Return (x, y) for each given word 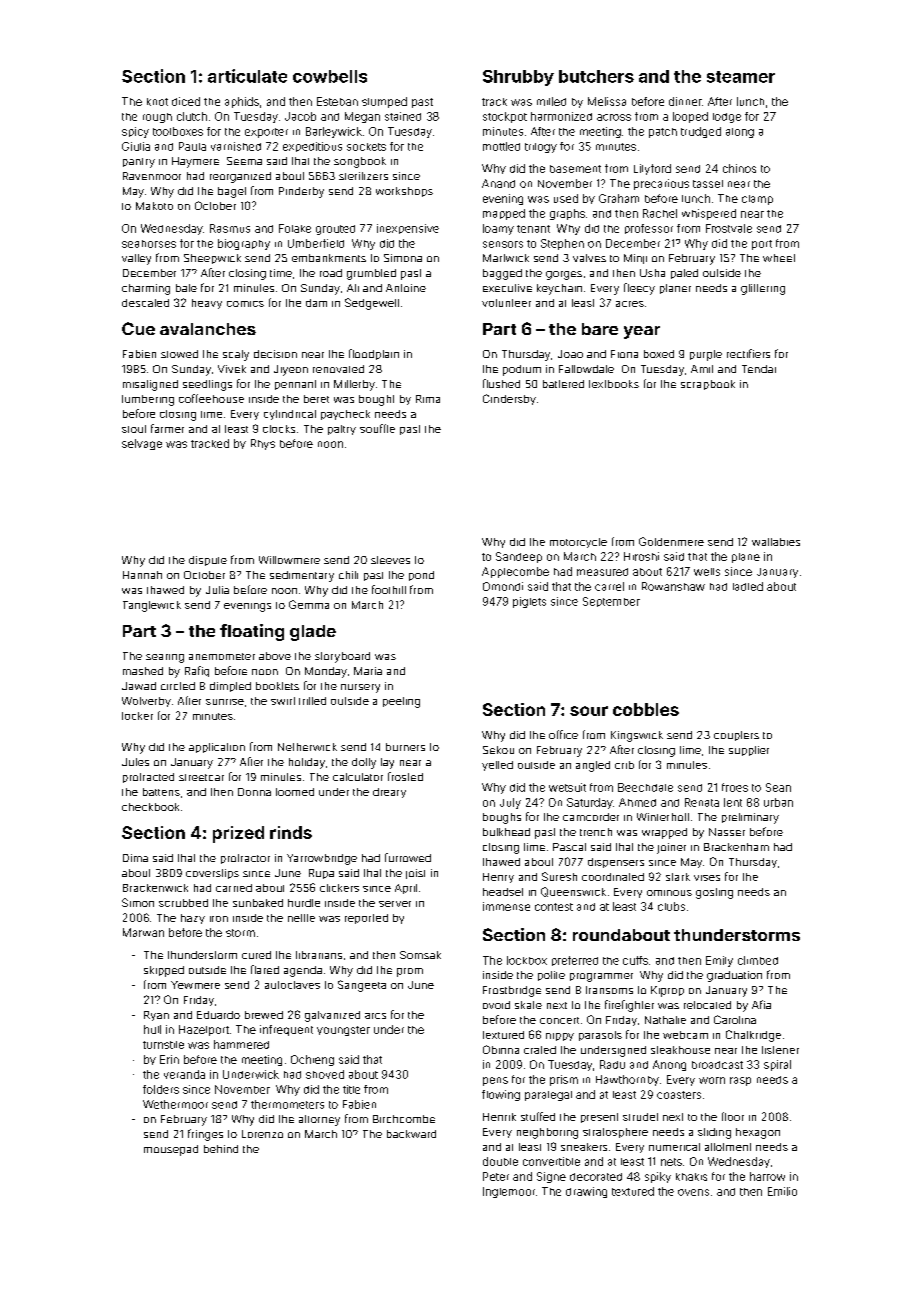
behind (221, 1149)
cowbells (330, 76)
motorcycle (578, 543)
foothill (389, 589)
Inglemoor (509, 1192)
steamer (741, 77)
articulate (247, 76)
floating (252, 632)
